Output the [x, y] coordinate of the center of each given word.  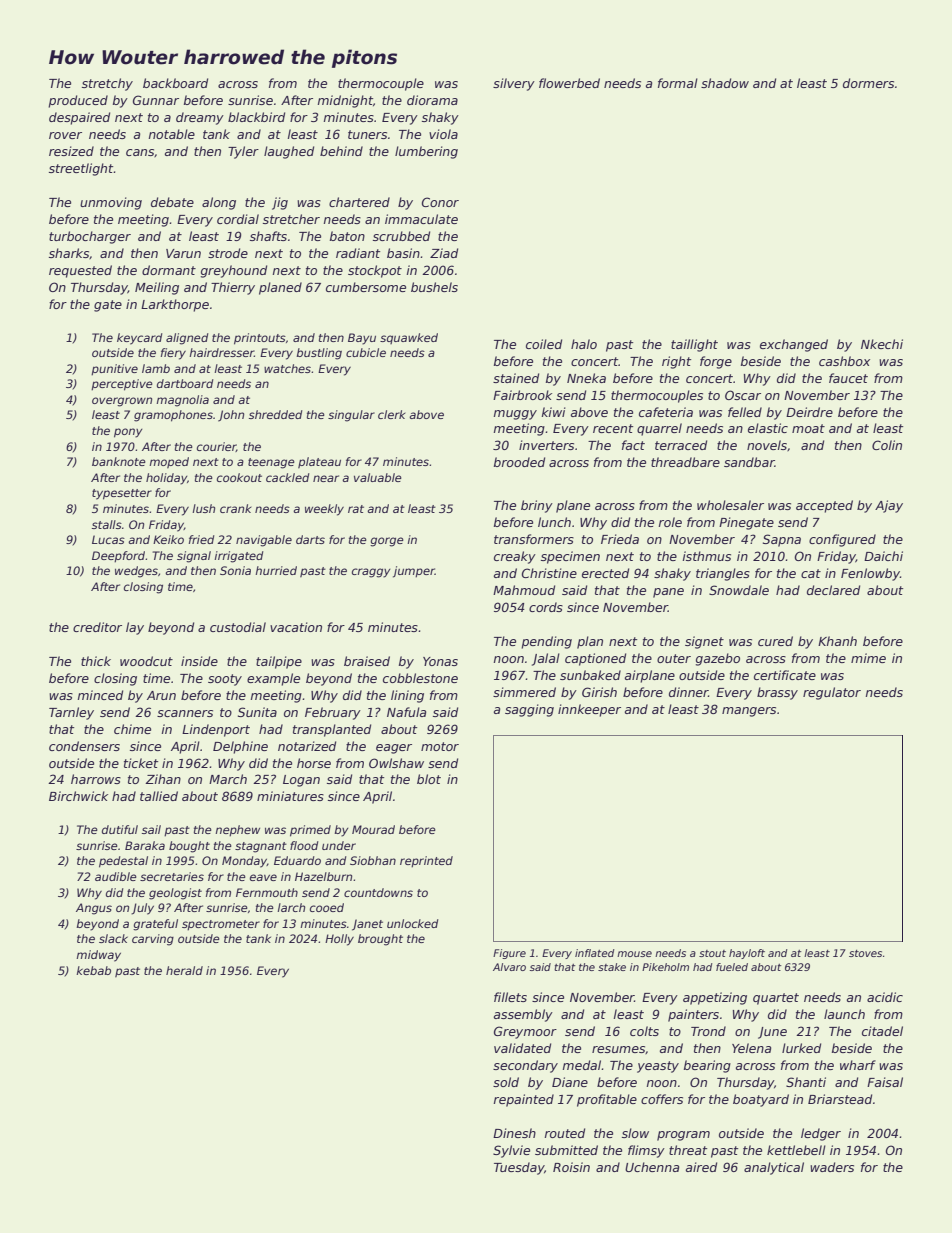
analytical [774, 1168]
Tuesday [519, 1168]
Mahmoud [524, 590]
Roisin [571, 1167]
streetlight [81, 169]
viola [443, 134]
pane [668, 593]
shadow [725, 83]
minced [100, 695]
